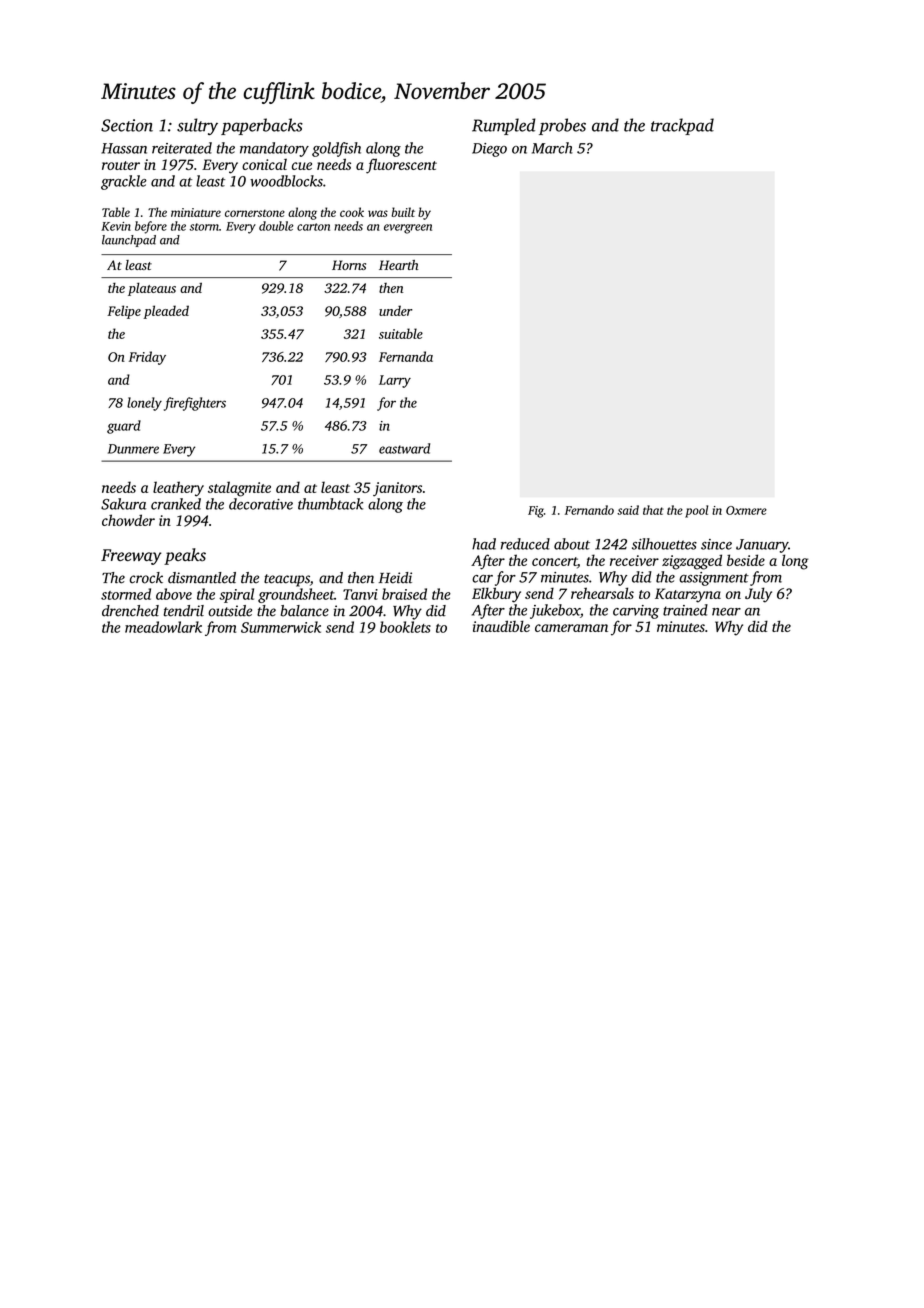  I want to click on probes, so click(562, 126).
